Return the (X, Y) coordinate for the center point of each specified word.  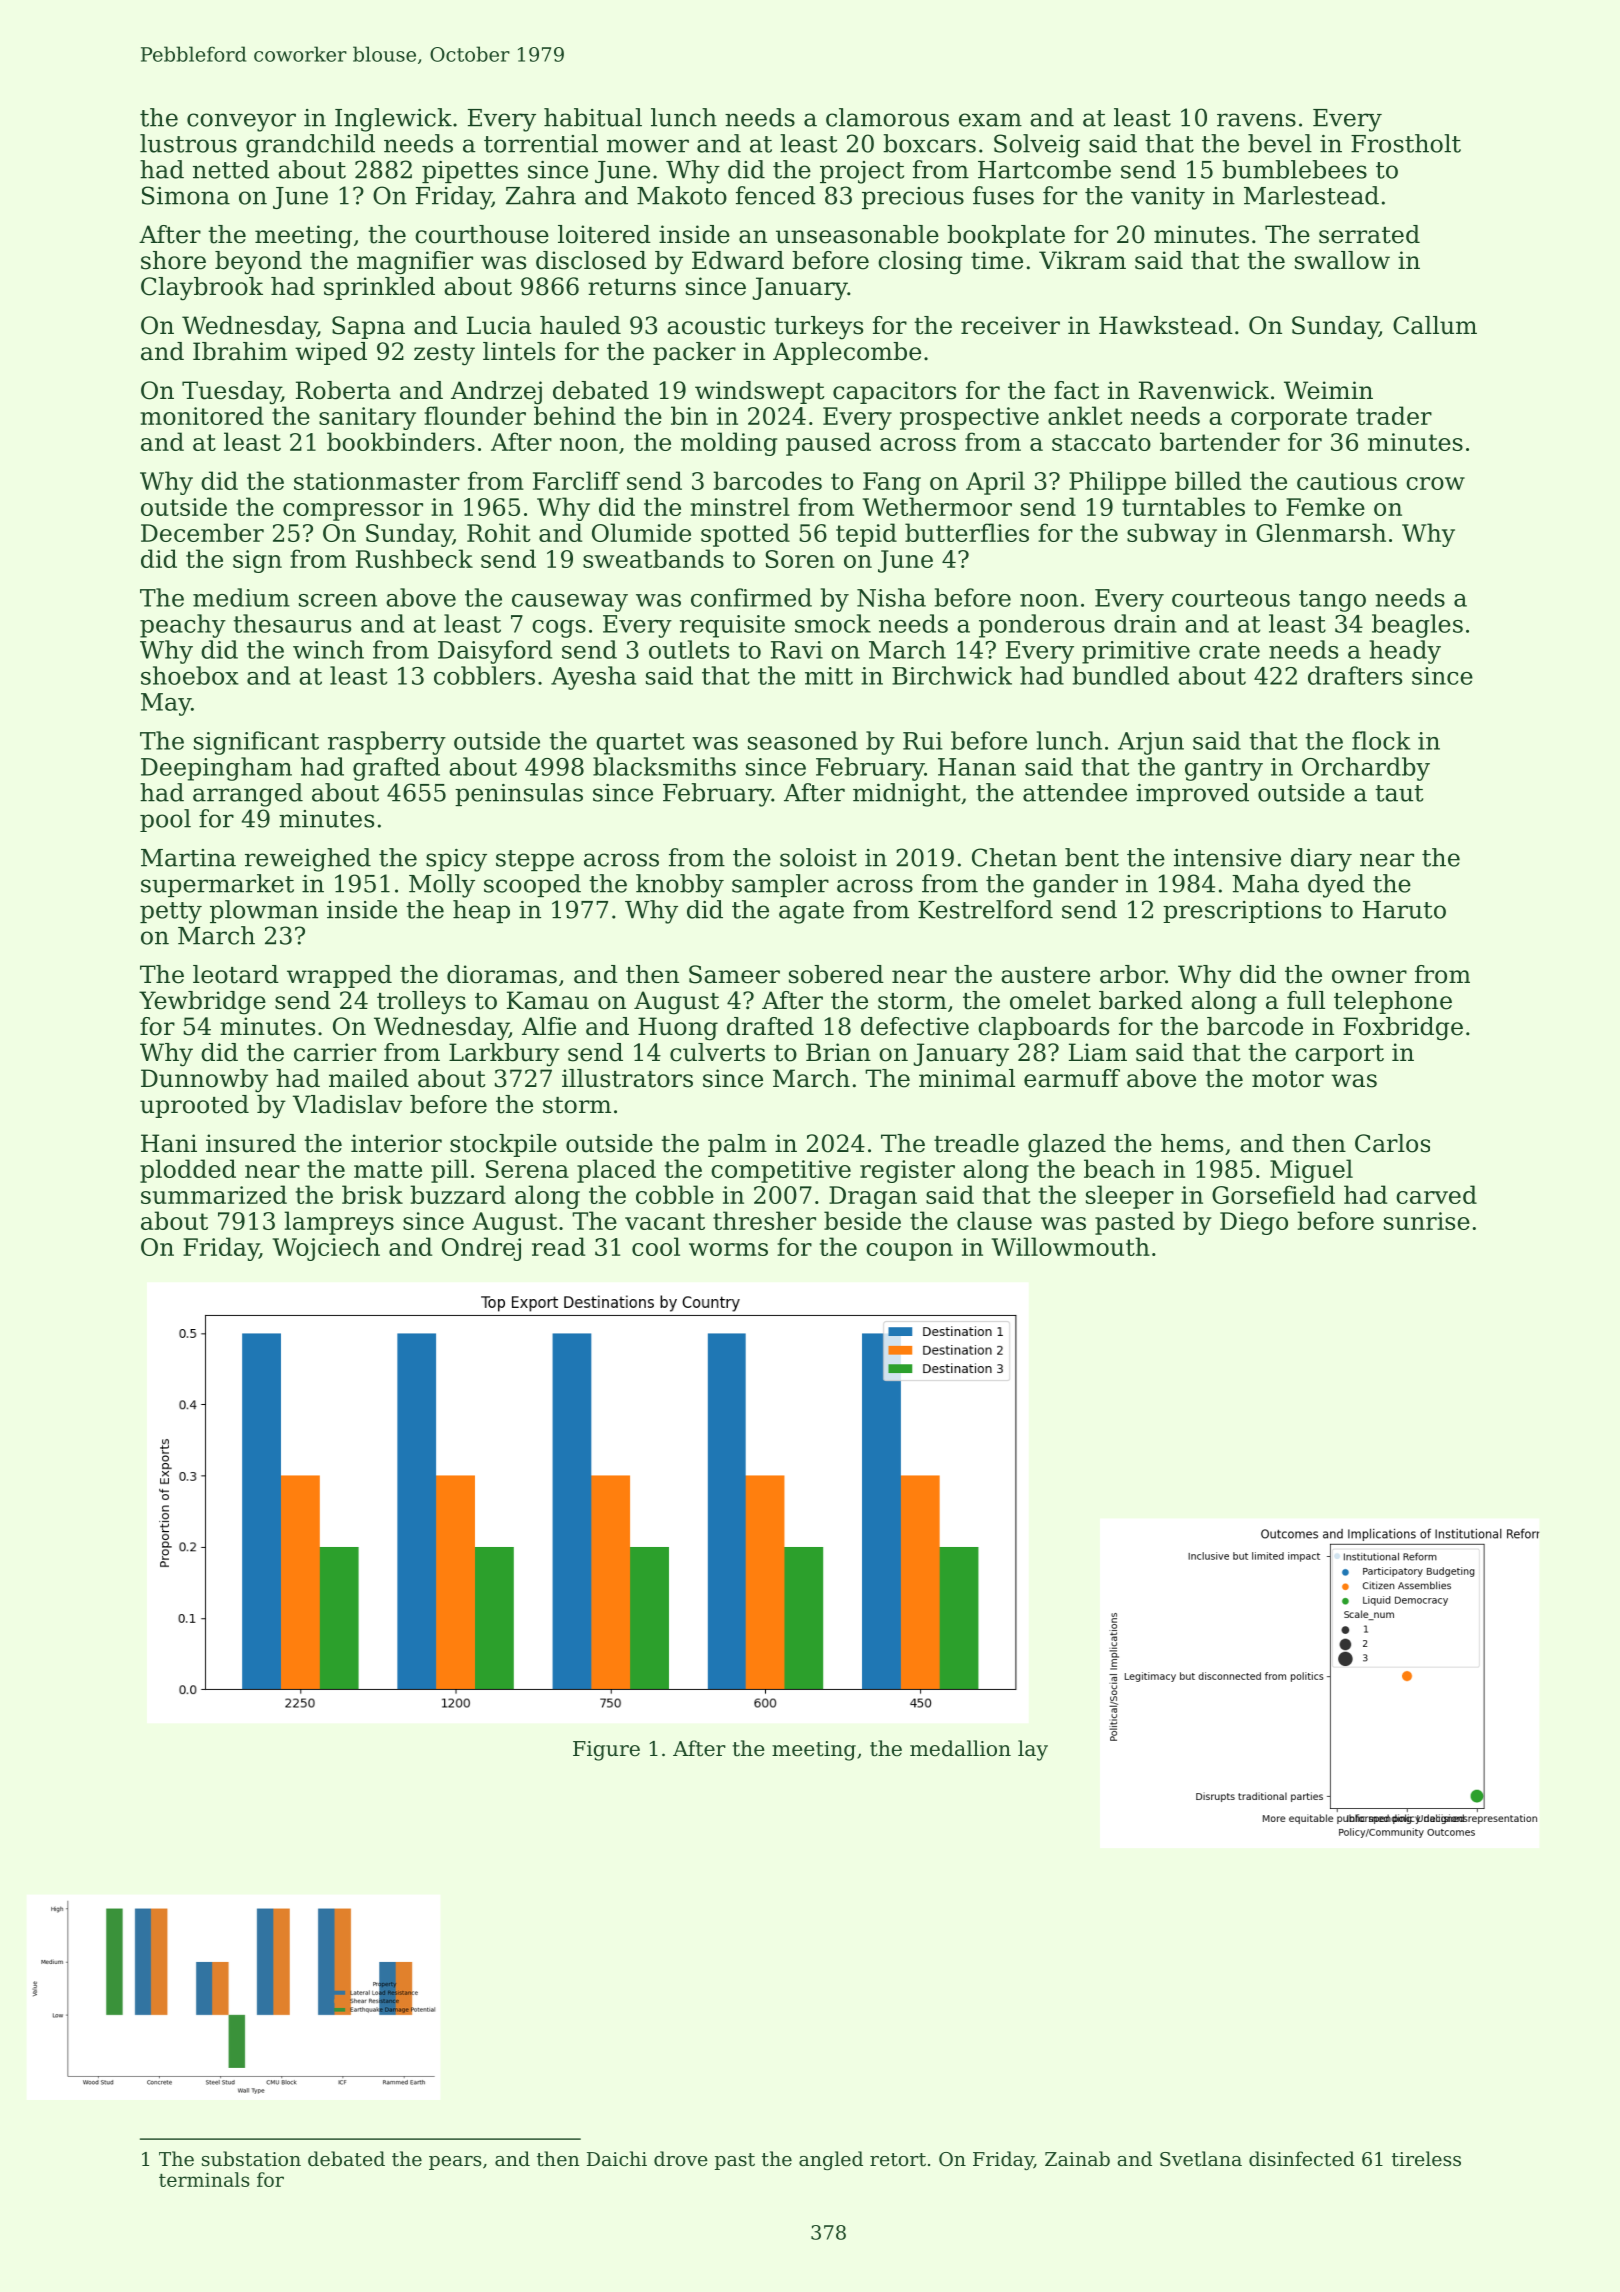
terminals (204, 2179)
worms (728, 1249)
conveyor (241, 122)
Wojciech (326, 1249)
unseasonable (857, 234)
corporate (1289, 419)
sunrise (1427, 1221)
